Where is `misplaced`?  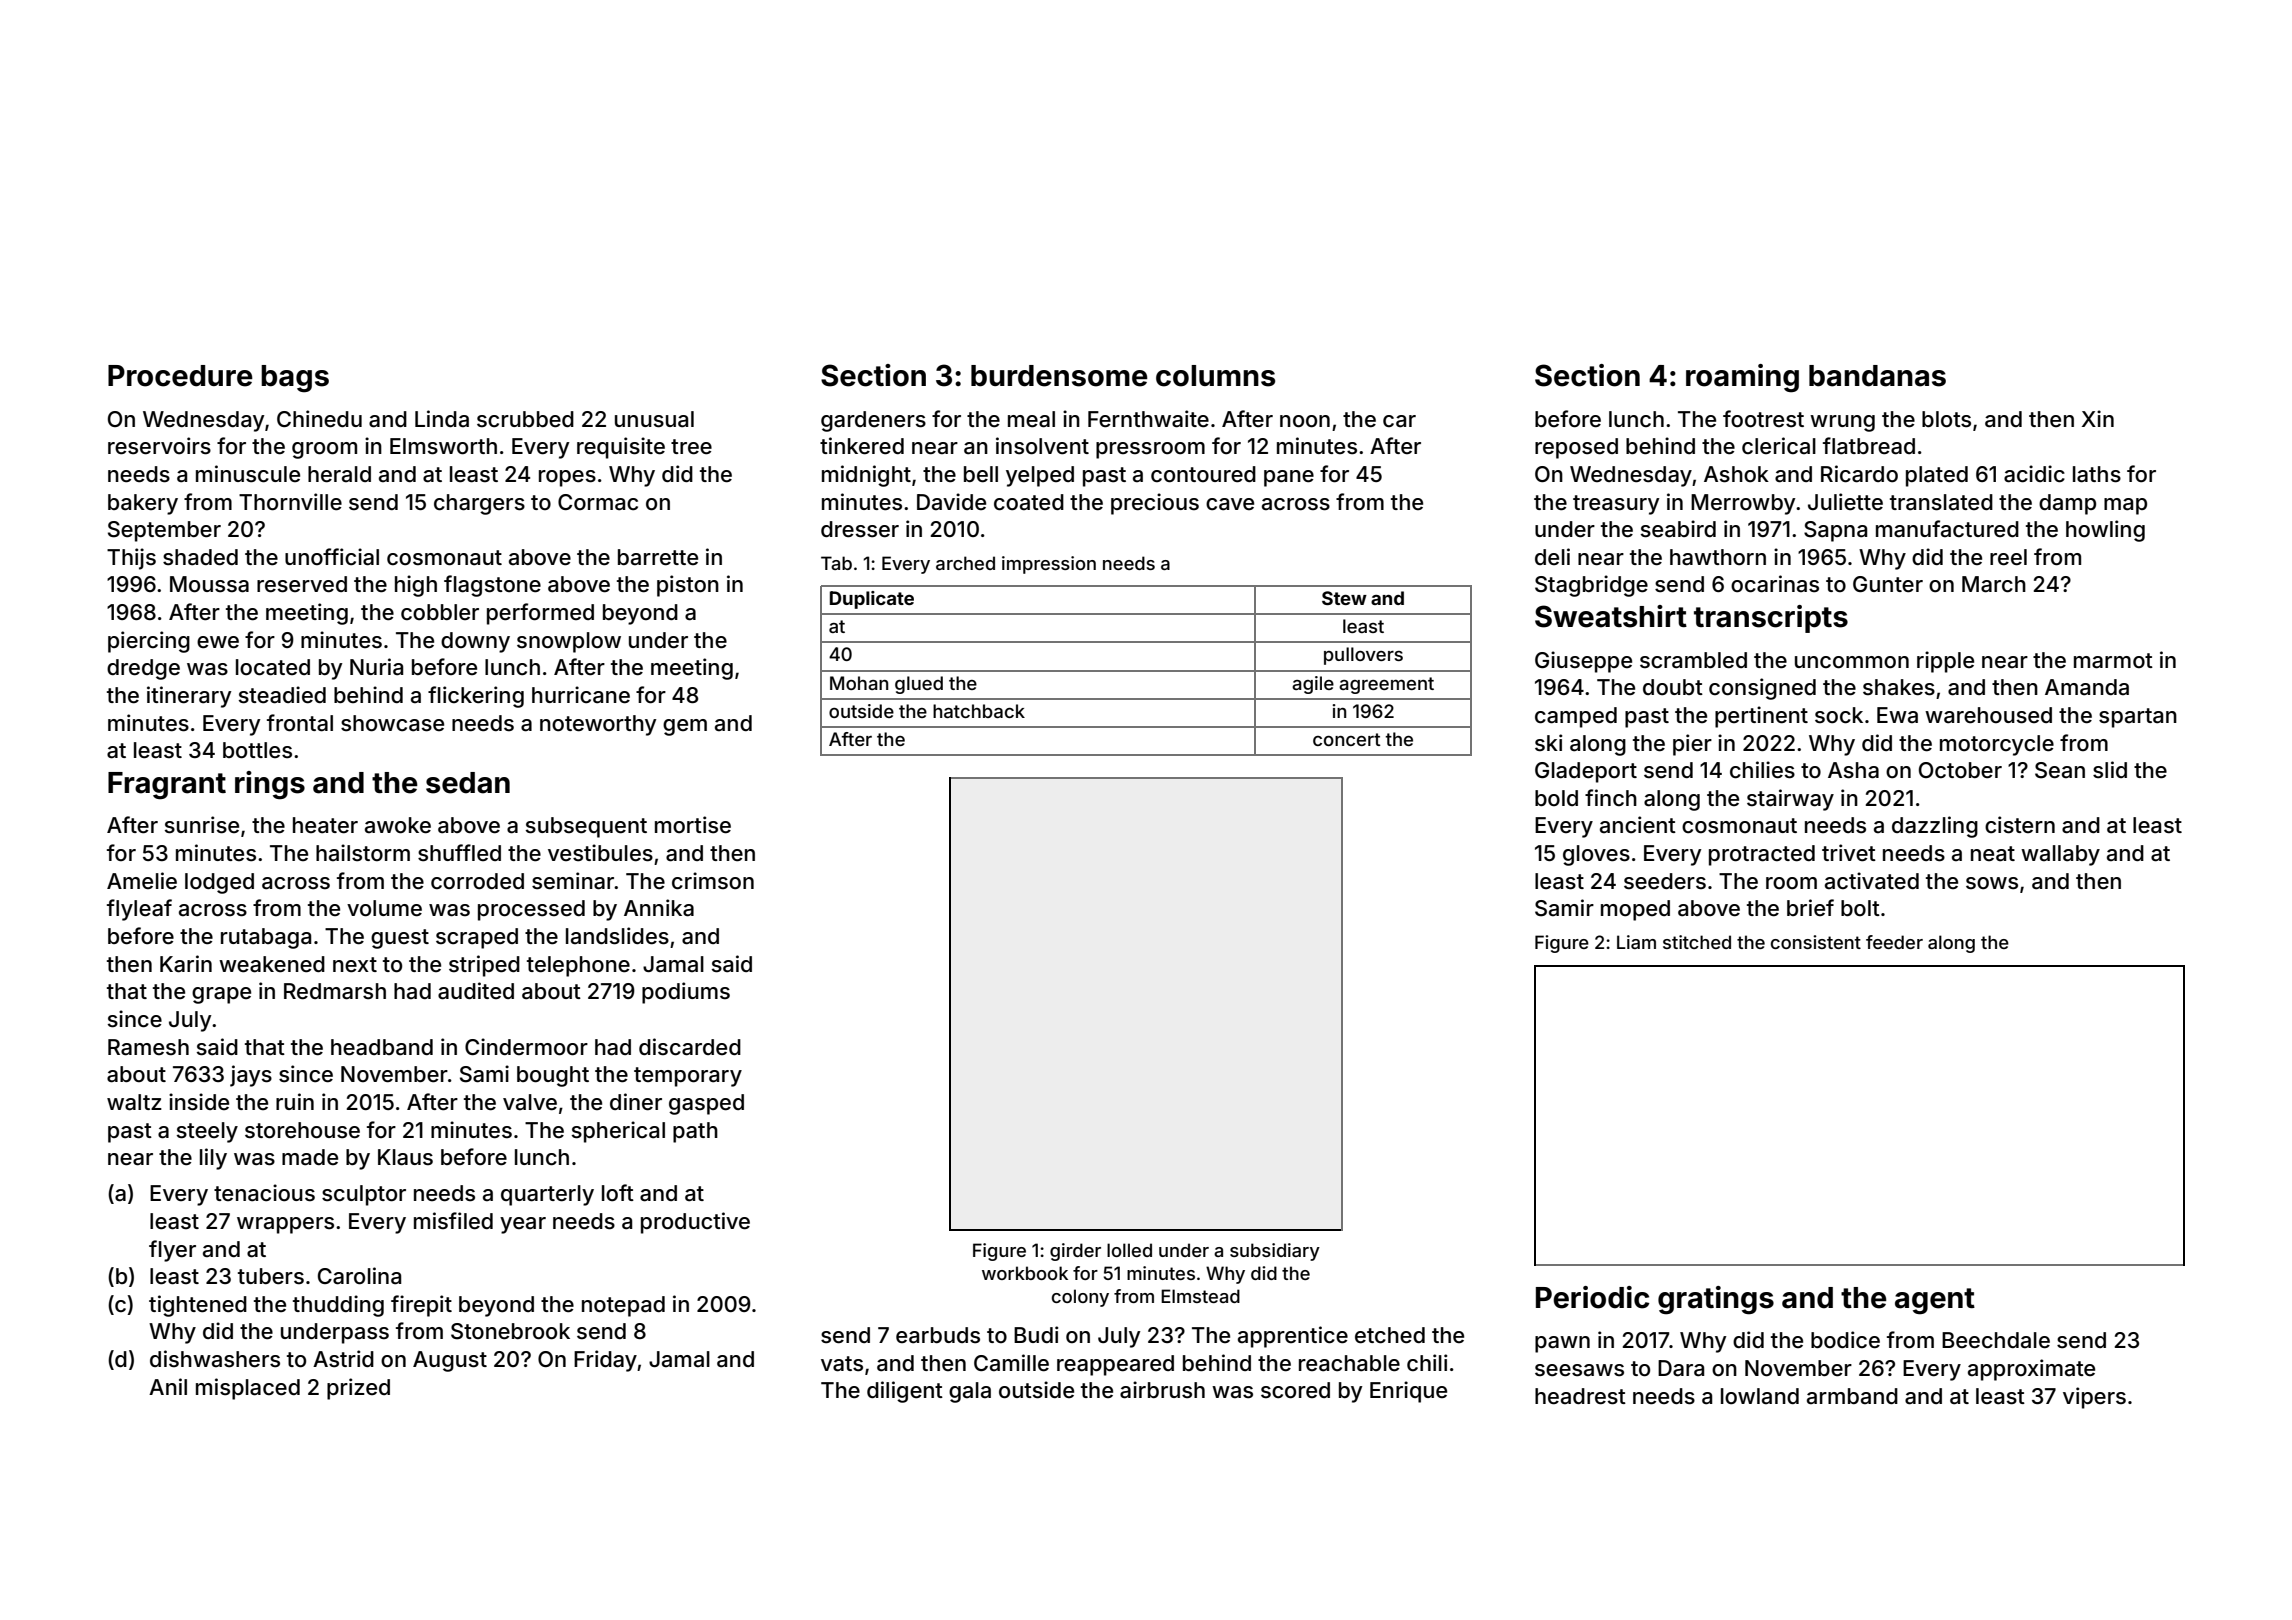
misplaced is located at coordinates (248, 1389).
